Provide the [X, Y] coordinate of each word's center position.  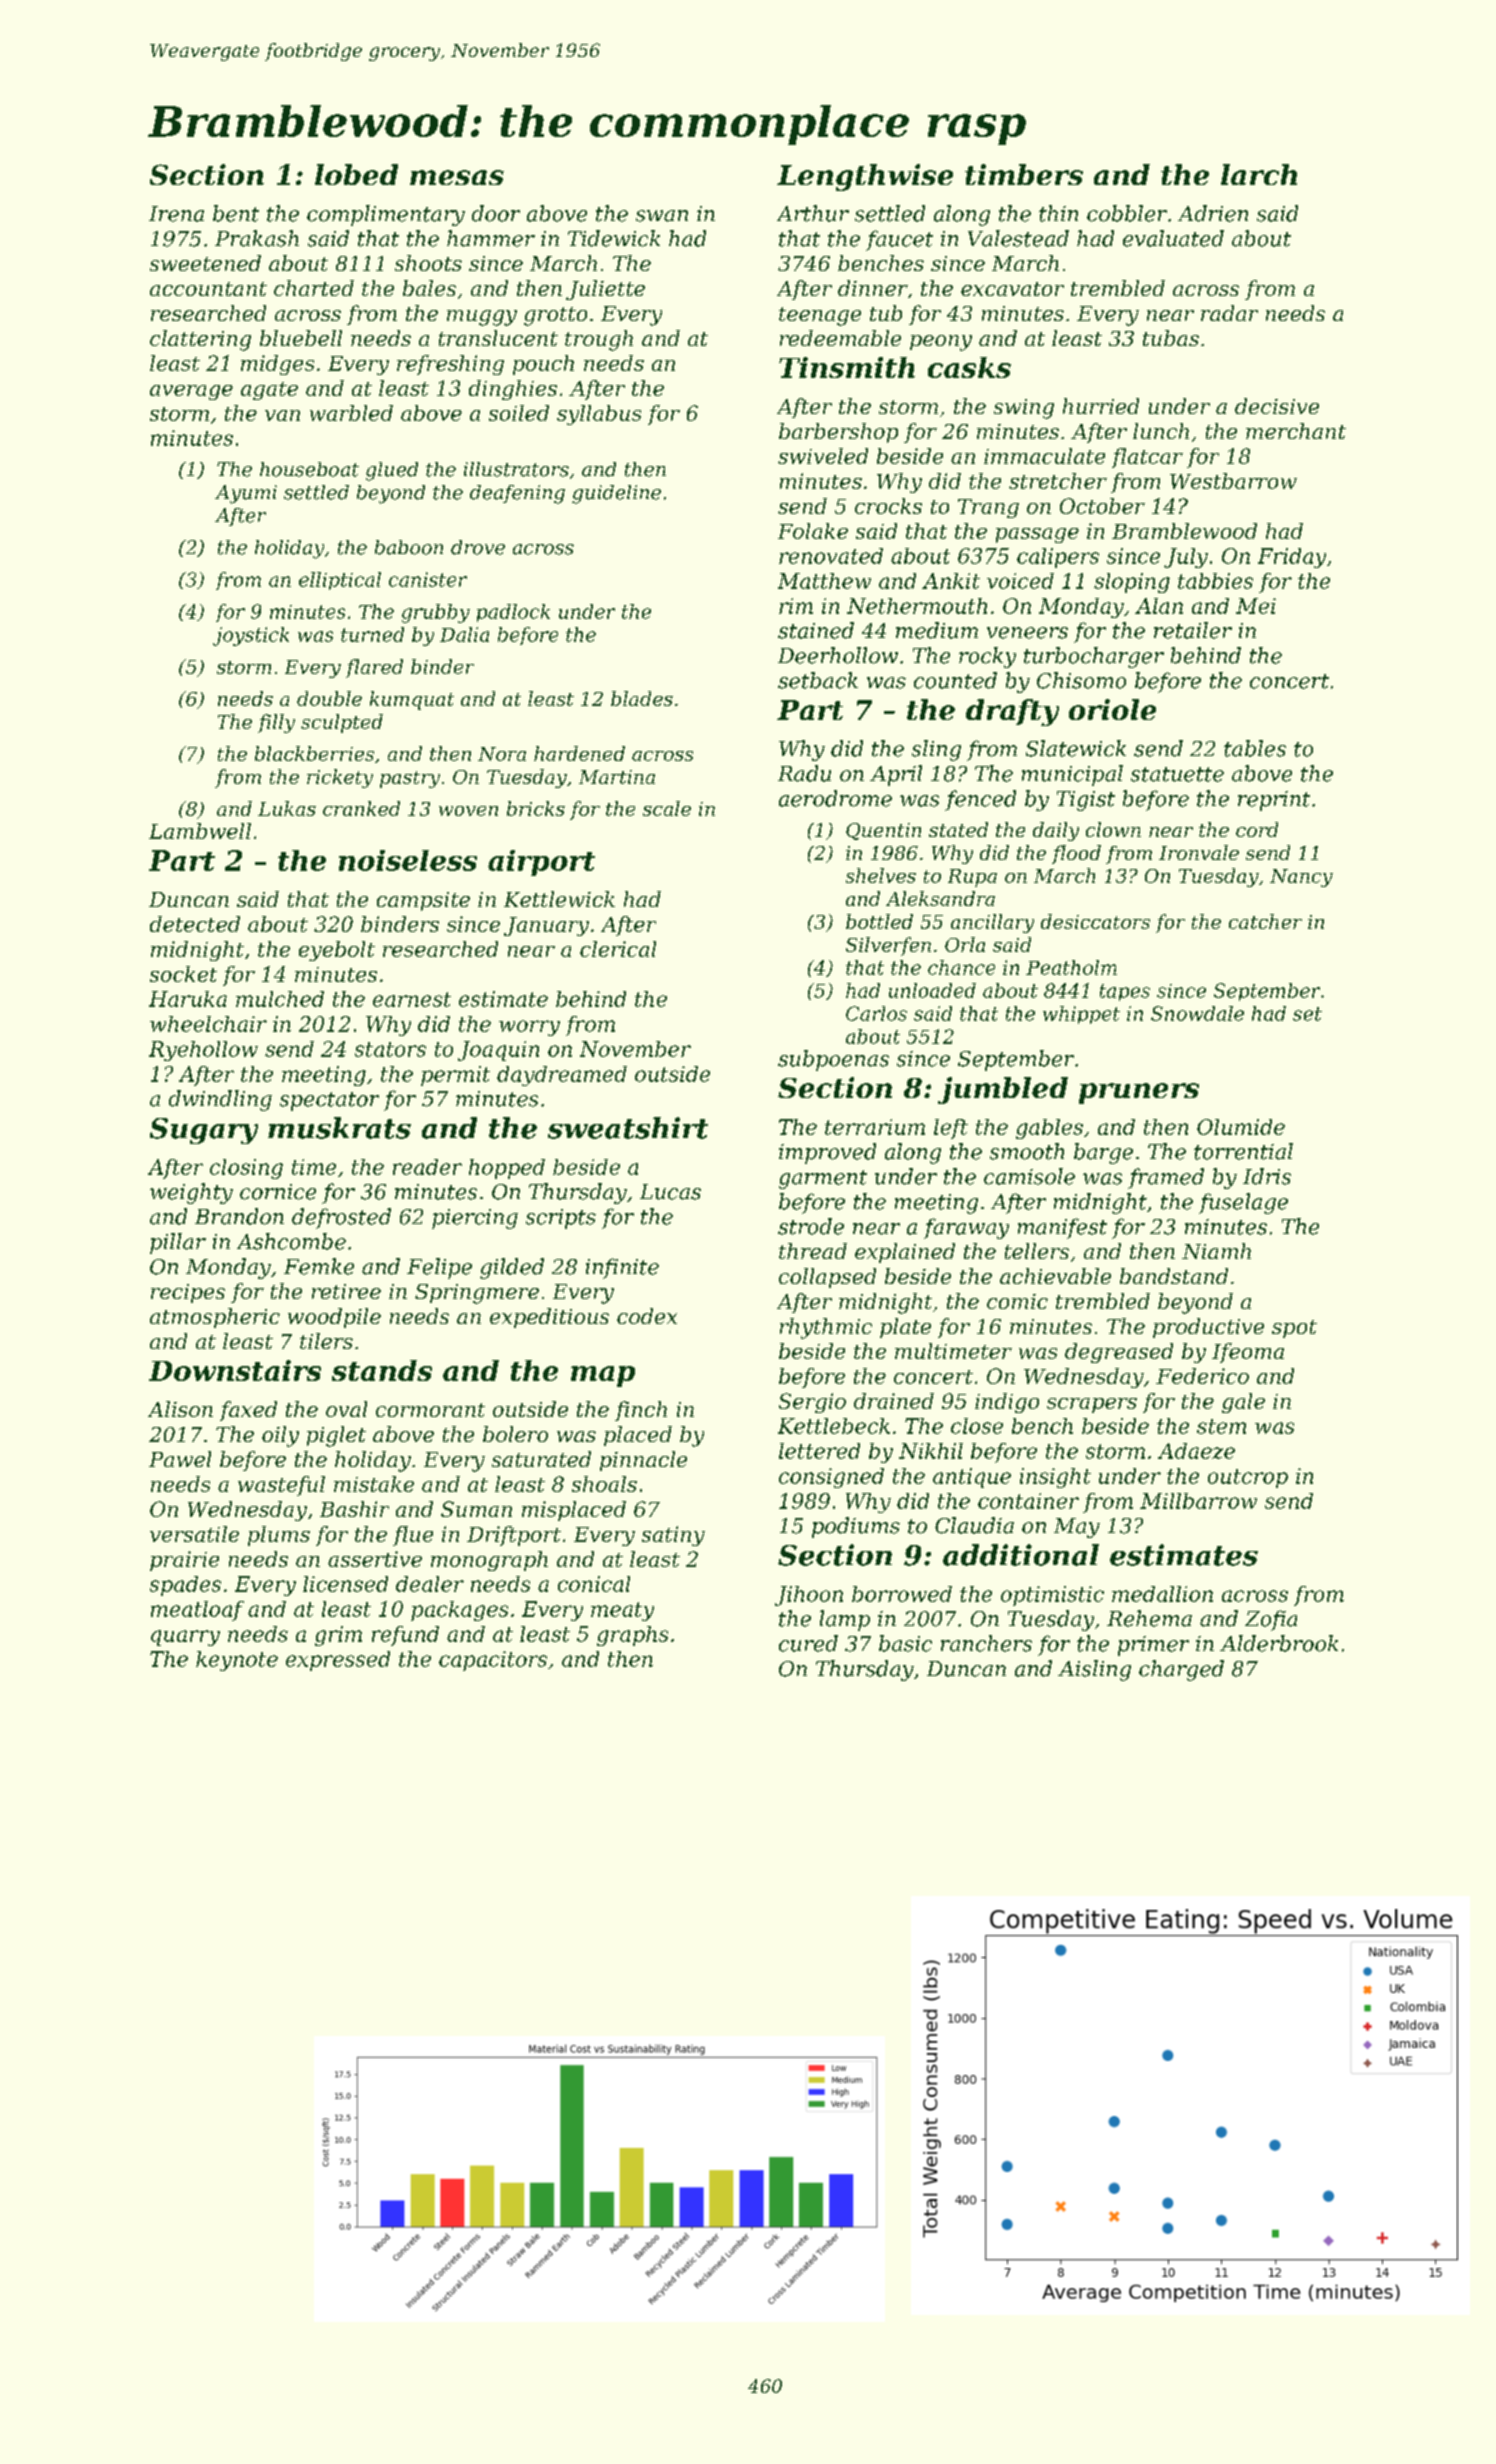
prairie [184, 1561]
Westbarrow [1233, 481]
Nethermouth [917, 606]
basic [905, 1643]
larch [1259, 174]
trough [599, 340]
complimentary [386, 215]
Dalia [464, 634]
